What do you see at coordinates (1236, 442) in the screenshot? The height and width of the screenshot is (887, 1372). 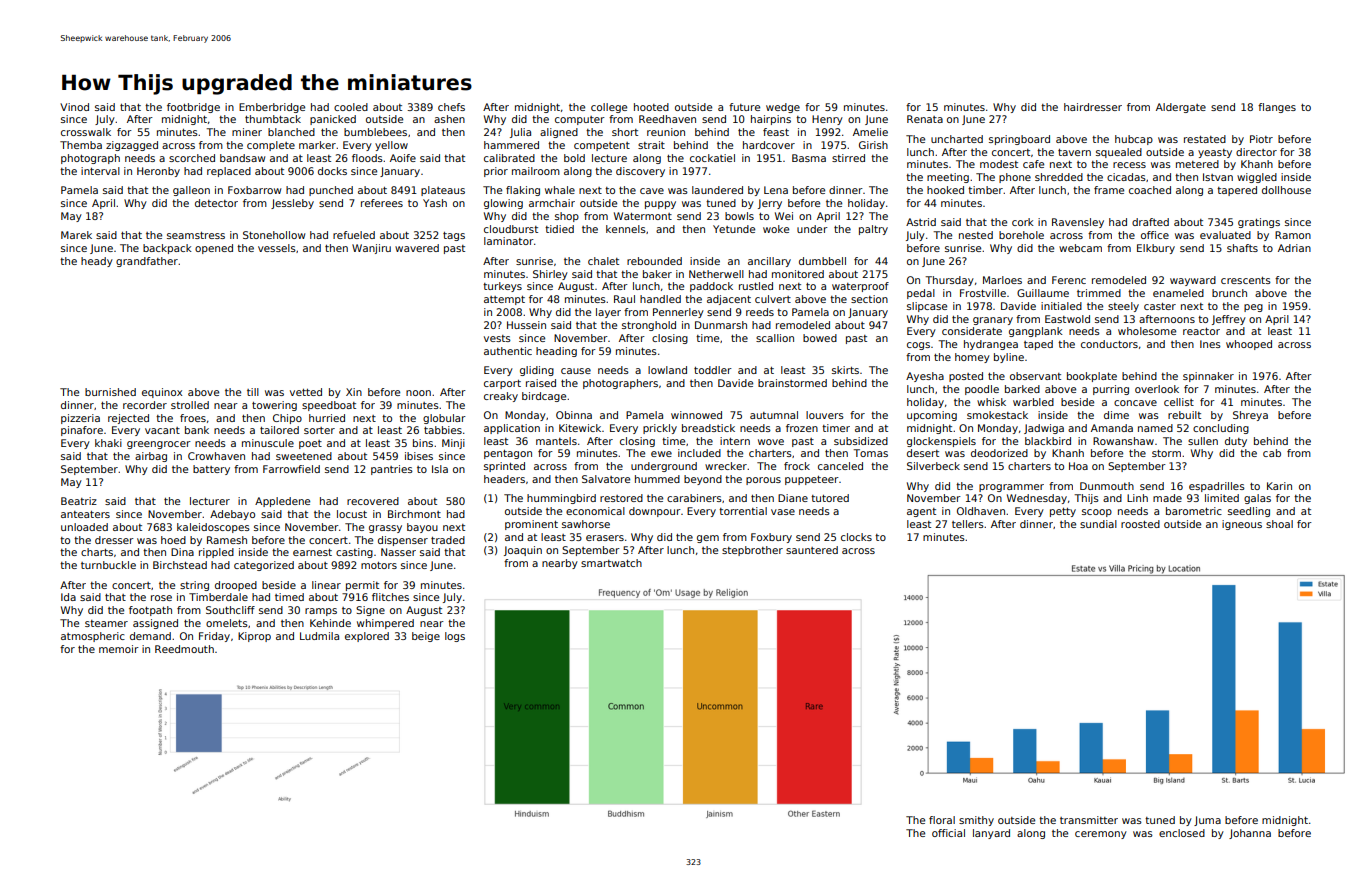 I see `duty` at bounding box center [1236, 442].
